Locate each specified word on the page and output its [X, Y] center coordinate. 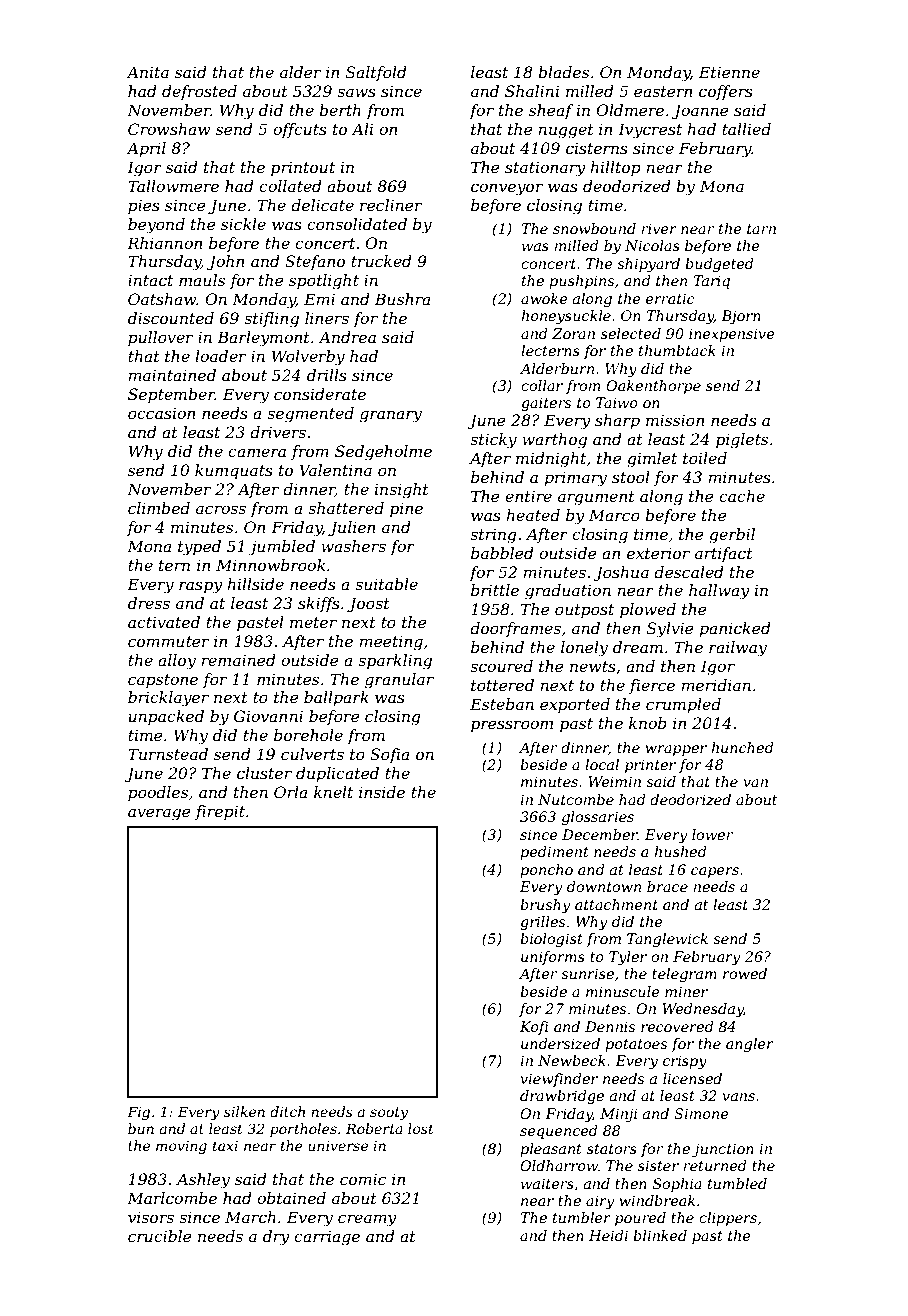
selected [631, 333]
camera [257, 452]
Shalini [532, 91]
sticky [493, 441]
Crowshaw [169, 129]
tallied [746, 129]
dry [276, 1238]
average [159, 814]
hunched [742, 747]
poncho [546, 871]
